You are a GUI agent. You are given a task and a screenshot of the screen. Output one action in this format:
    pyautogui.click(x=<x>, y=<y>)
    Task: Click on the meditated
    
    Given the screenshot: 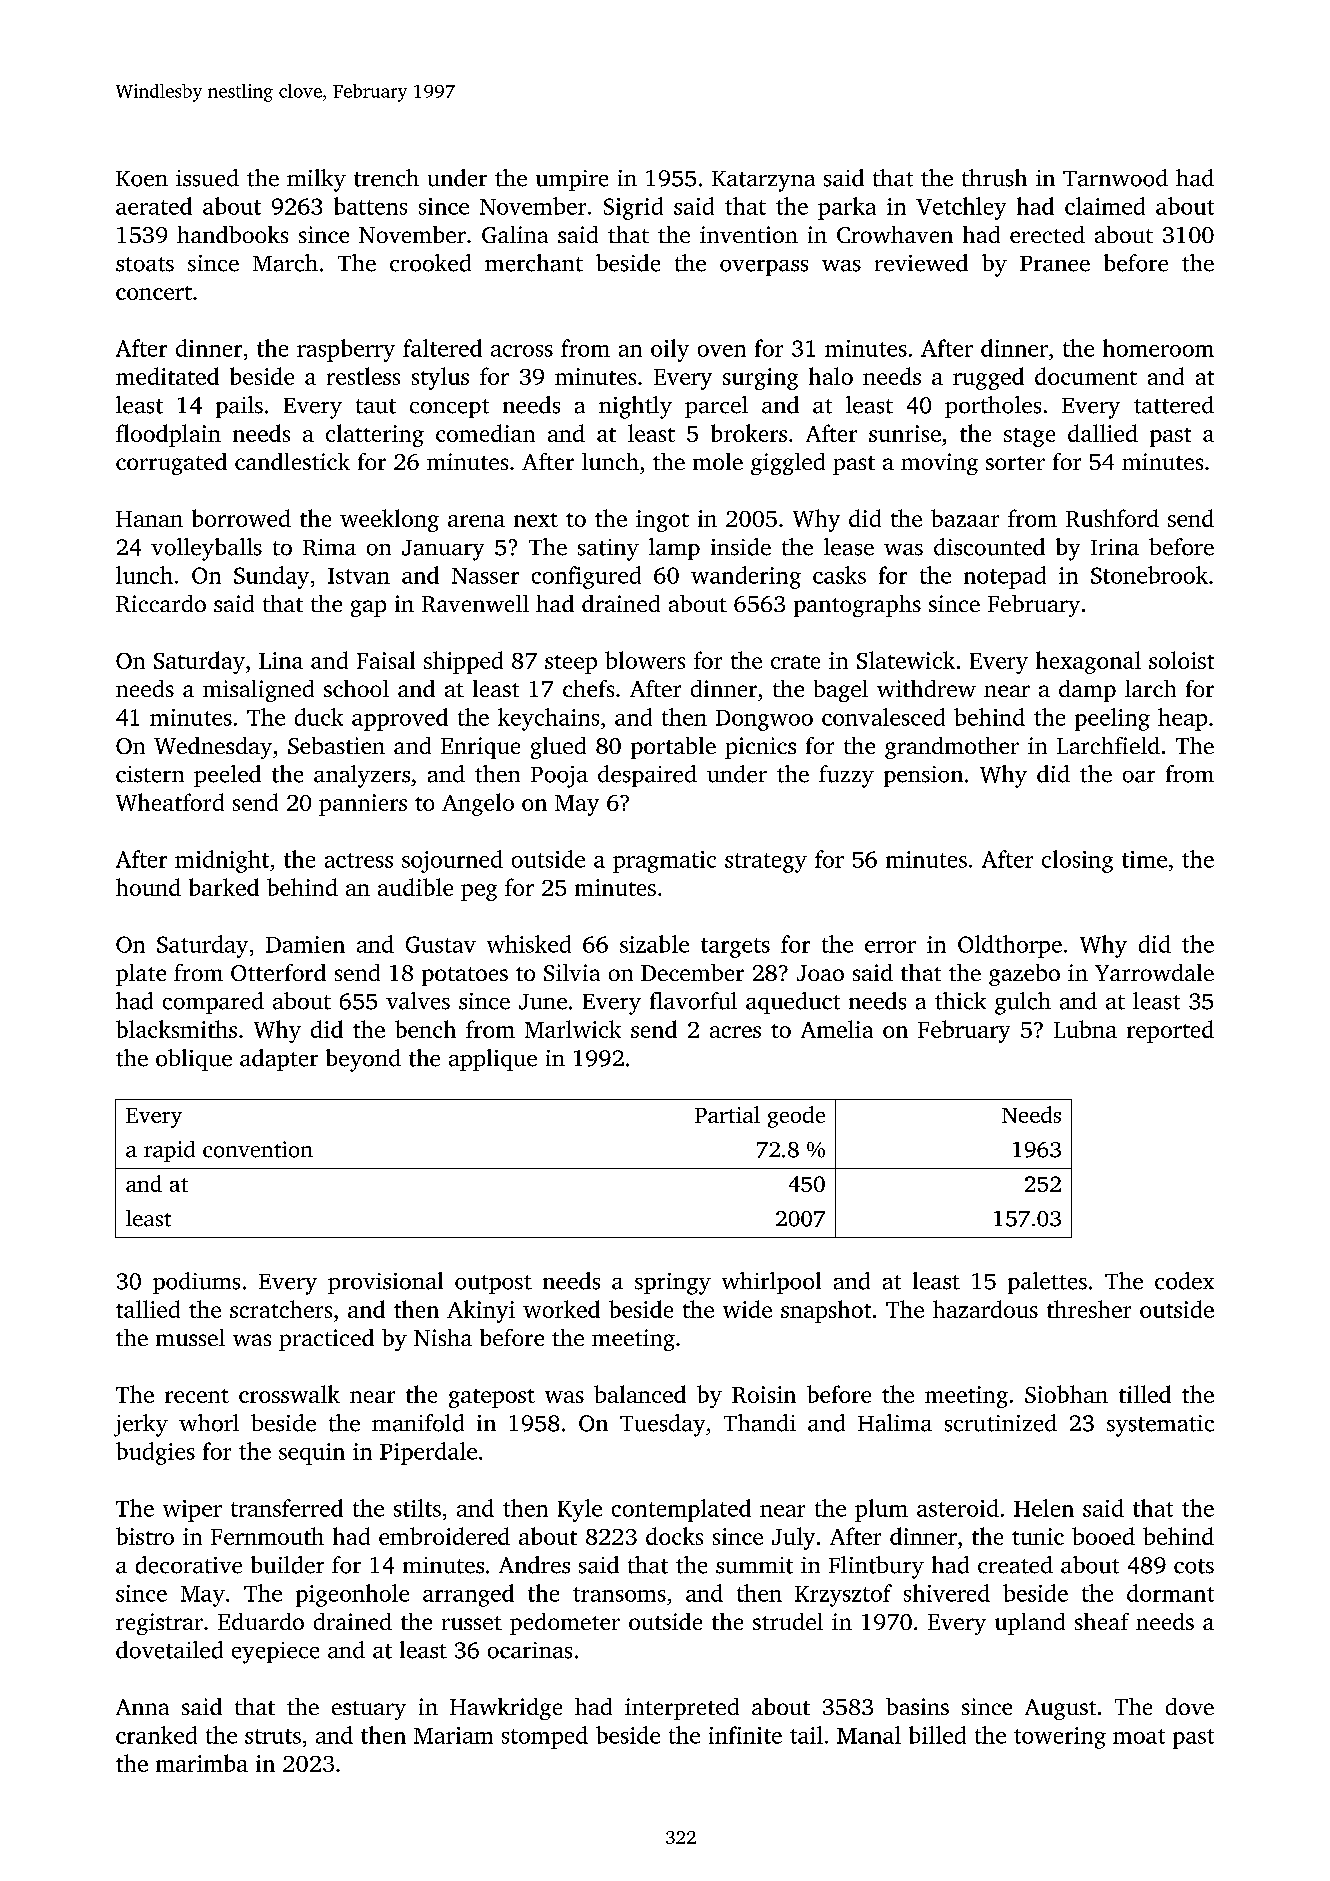 What is the action you would take?
    pyautogui.click(x=167, y=376)
